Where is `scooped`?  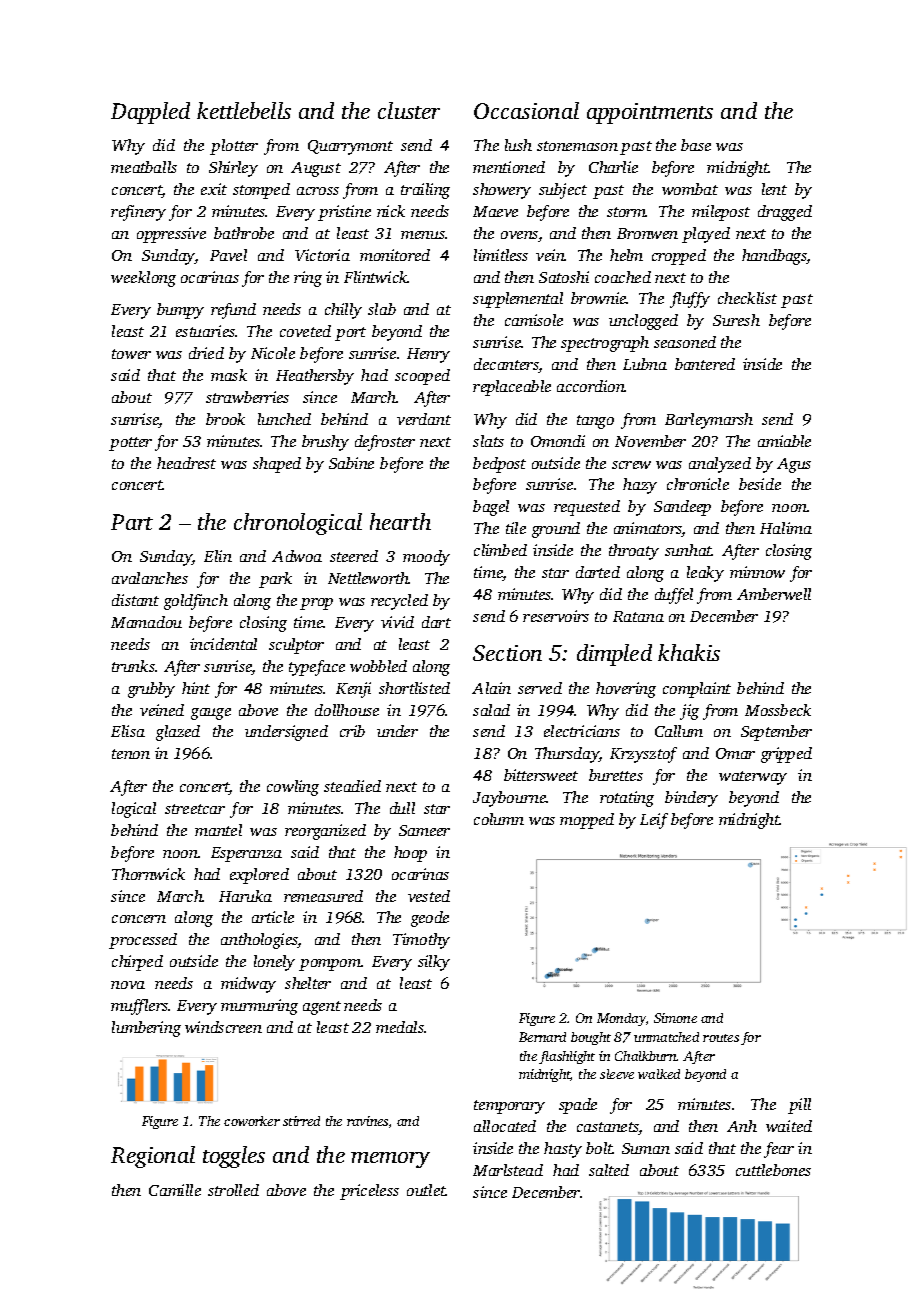
scooped is located at coordinates (422, 377).
